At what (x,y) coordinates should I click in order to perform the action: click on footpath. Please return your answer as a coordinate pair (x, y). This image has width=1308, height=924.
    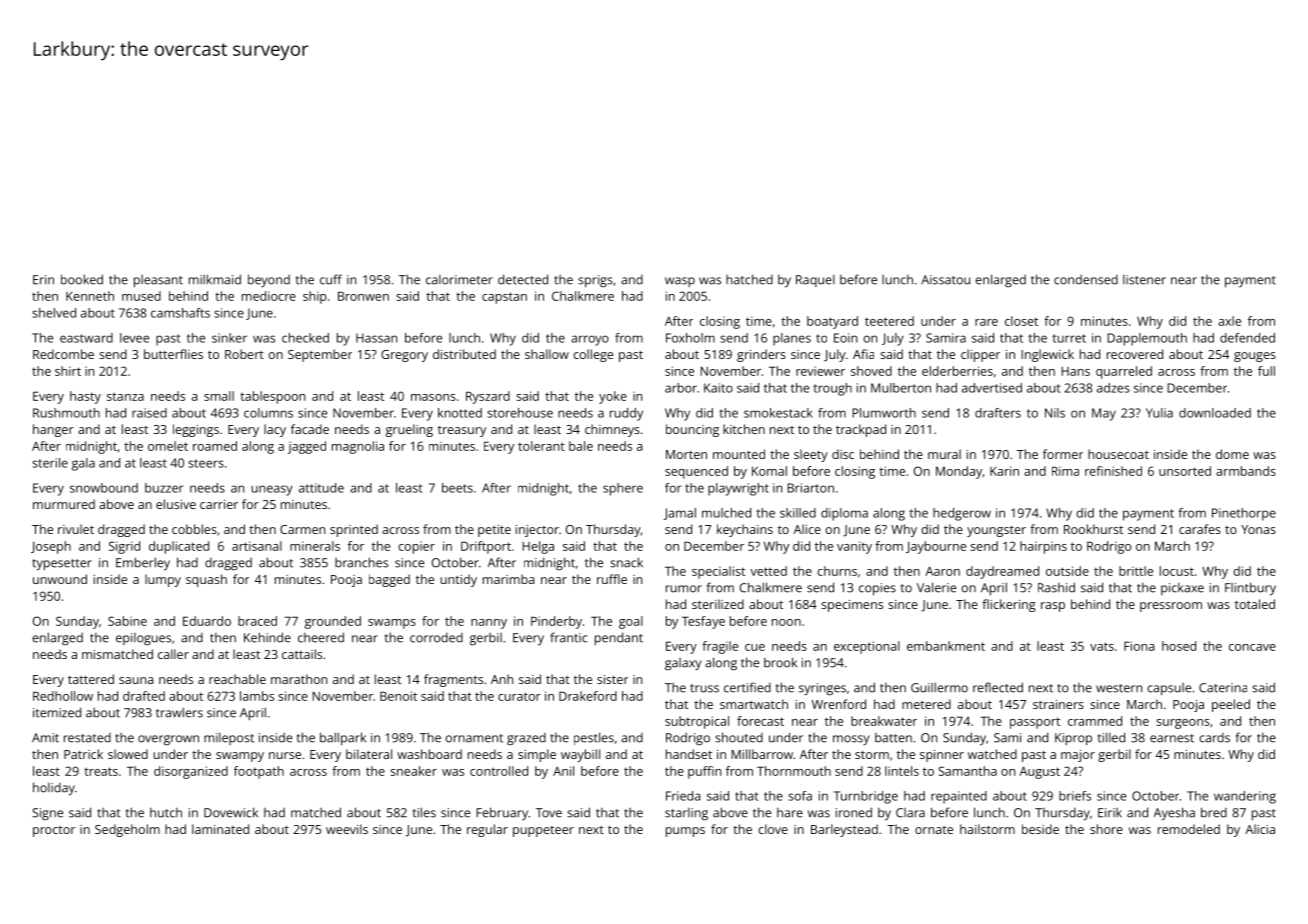
    Looking at the image, I should click on (259, 772).
